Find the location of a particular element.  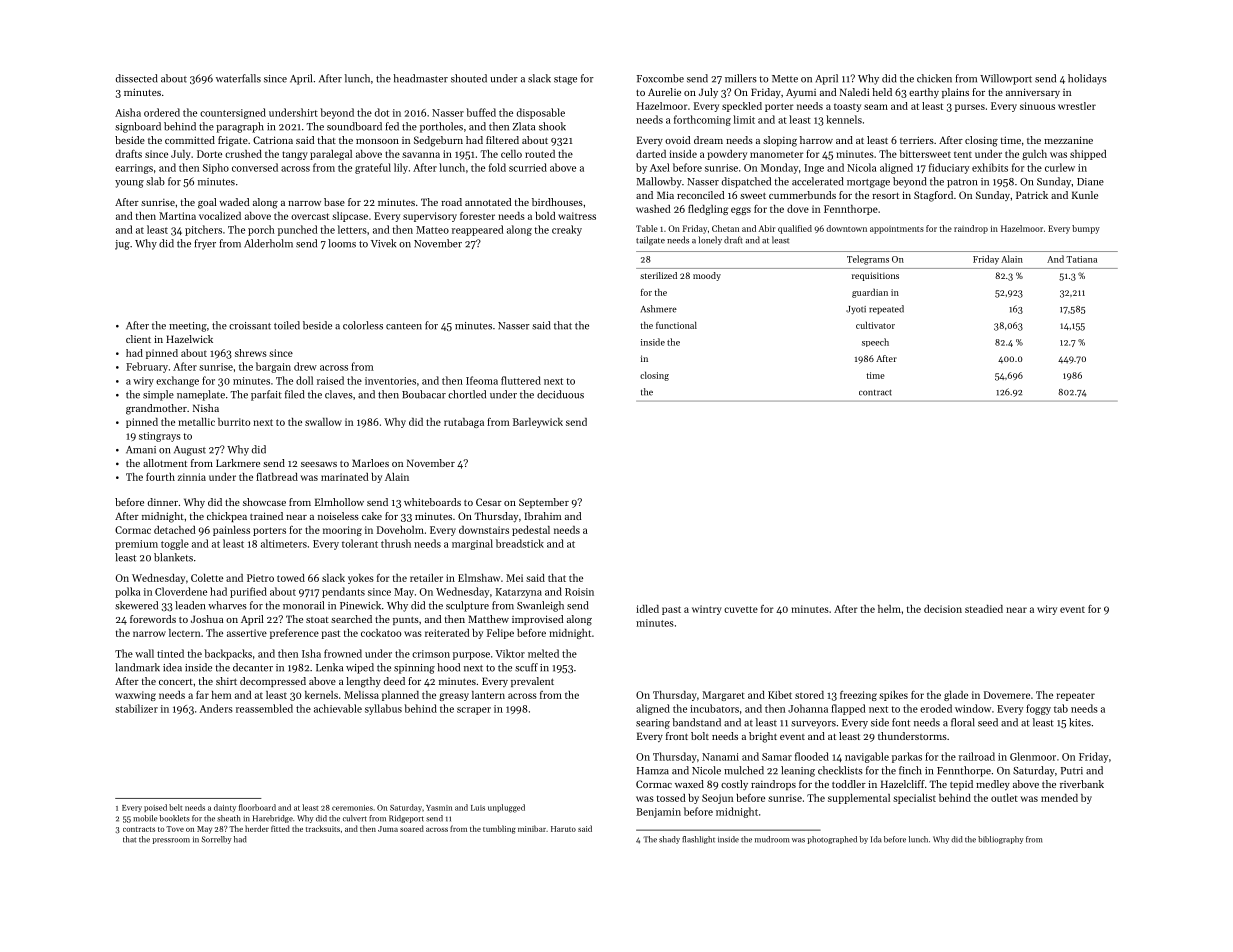

concert is located at coordinates (176, 682).
